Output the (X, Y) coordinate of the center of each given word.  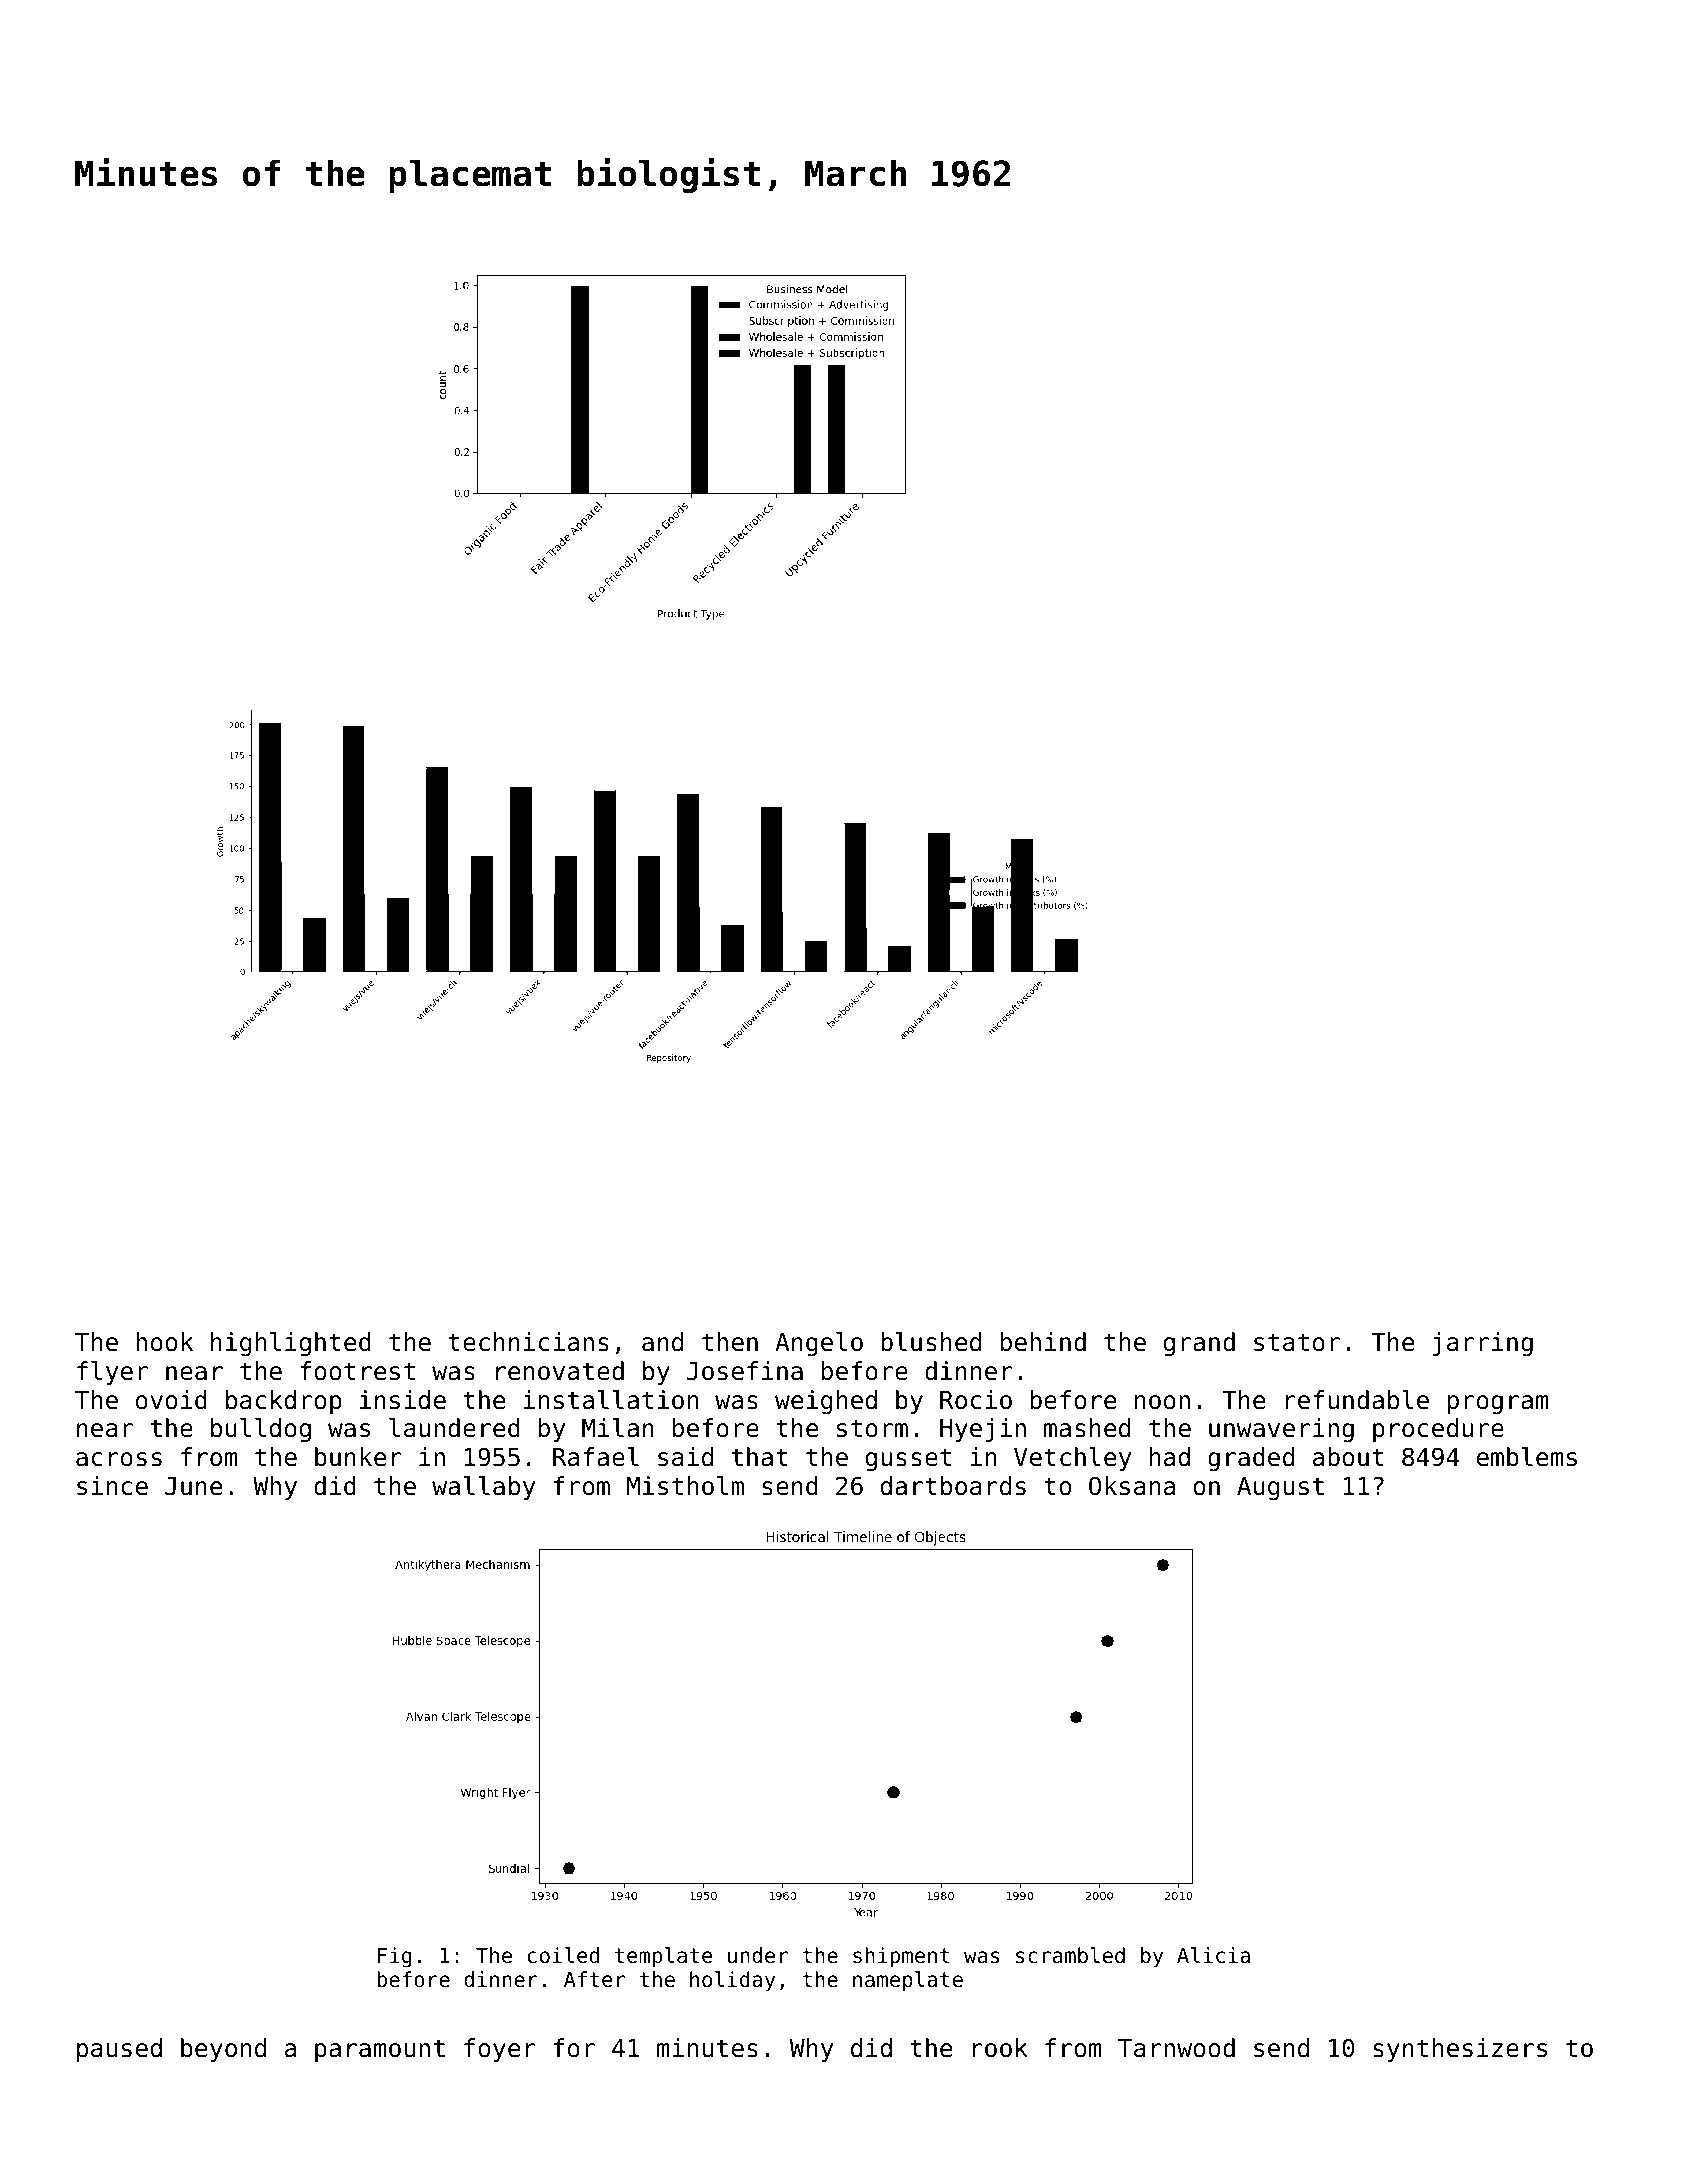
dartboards (953, 1486)
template (664, 1957)
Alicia (1213, 1955)
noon (1162, 1402)
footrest (357, 1371)
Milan (618, 1428)
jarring (1482, 1344)
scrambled (1070, 1955)
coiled (563, 1955)
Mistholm (685, 1486)
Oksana (1132, 1486)
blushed (931, 1342)
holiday (732, 1981)
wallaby (483, 1488)
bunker (358, 1457)
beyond (223, 2050)
